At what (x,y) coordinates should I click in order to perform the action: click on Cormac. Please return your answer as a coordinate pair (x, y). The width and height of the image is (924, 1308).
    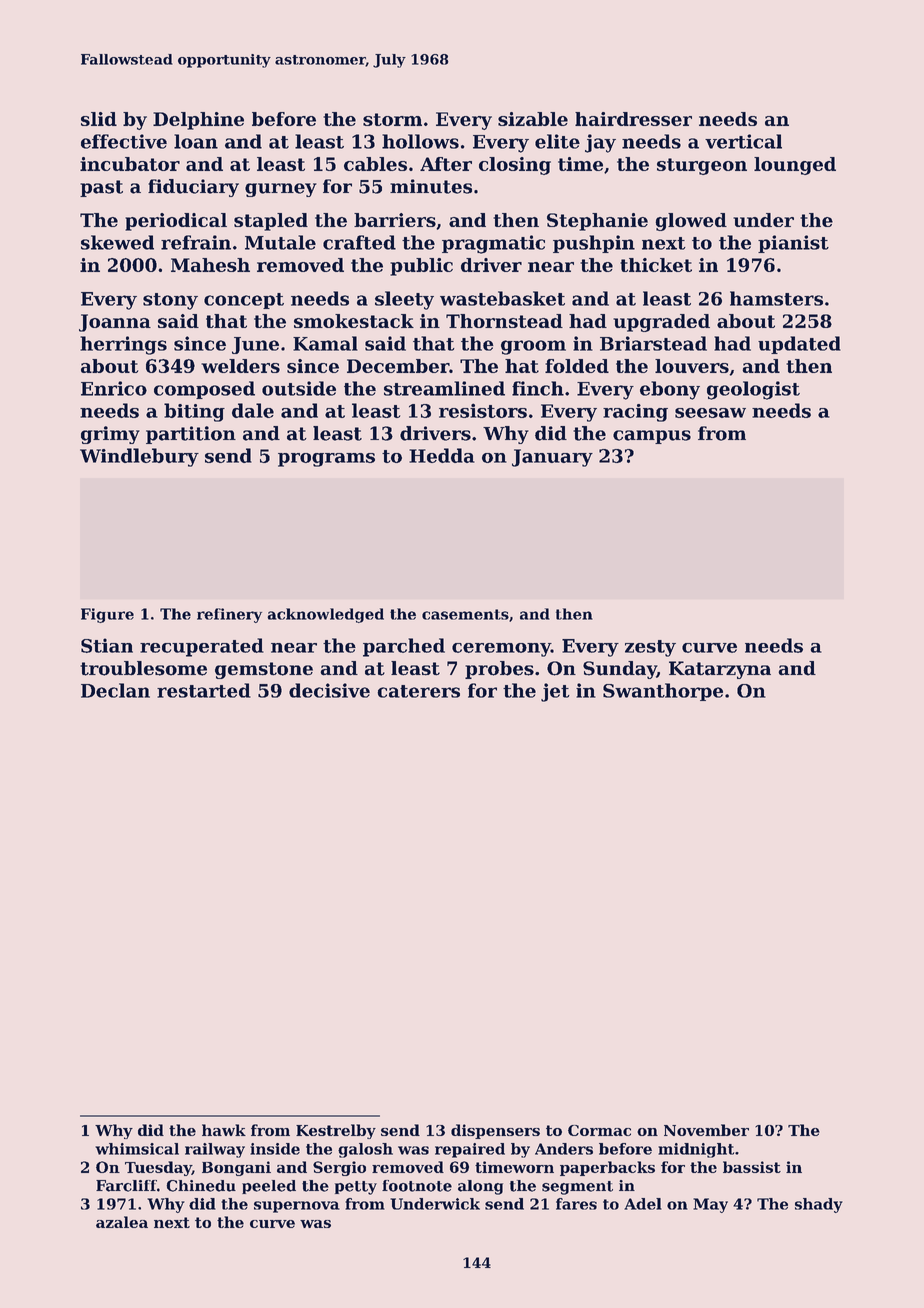
    Looking at the image, I should click on (599, 1130).
